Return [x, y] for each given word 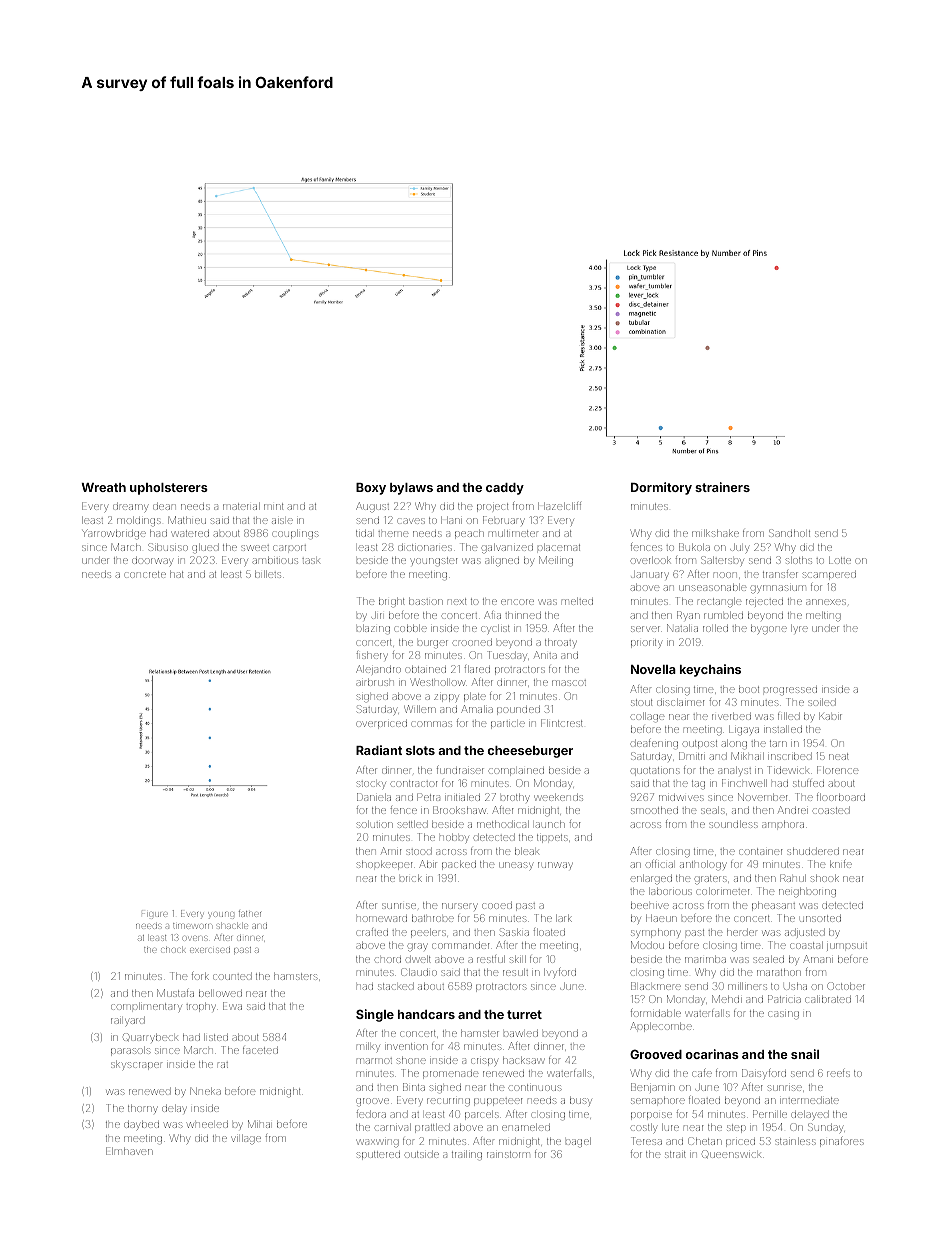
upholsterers [169, 489]
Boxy [371, 489]
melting [823, 616]
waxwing [378, 1143]
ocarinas [712, 1054]
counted [232, 976]
